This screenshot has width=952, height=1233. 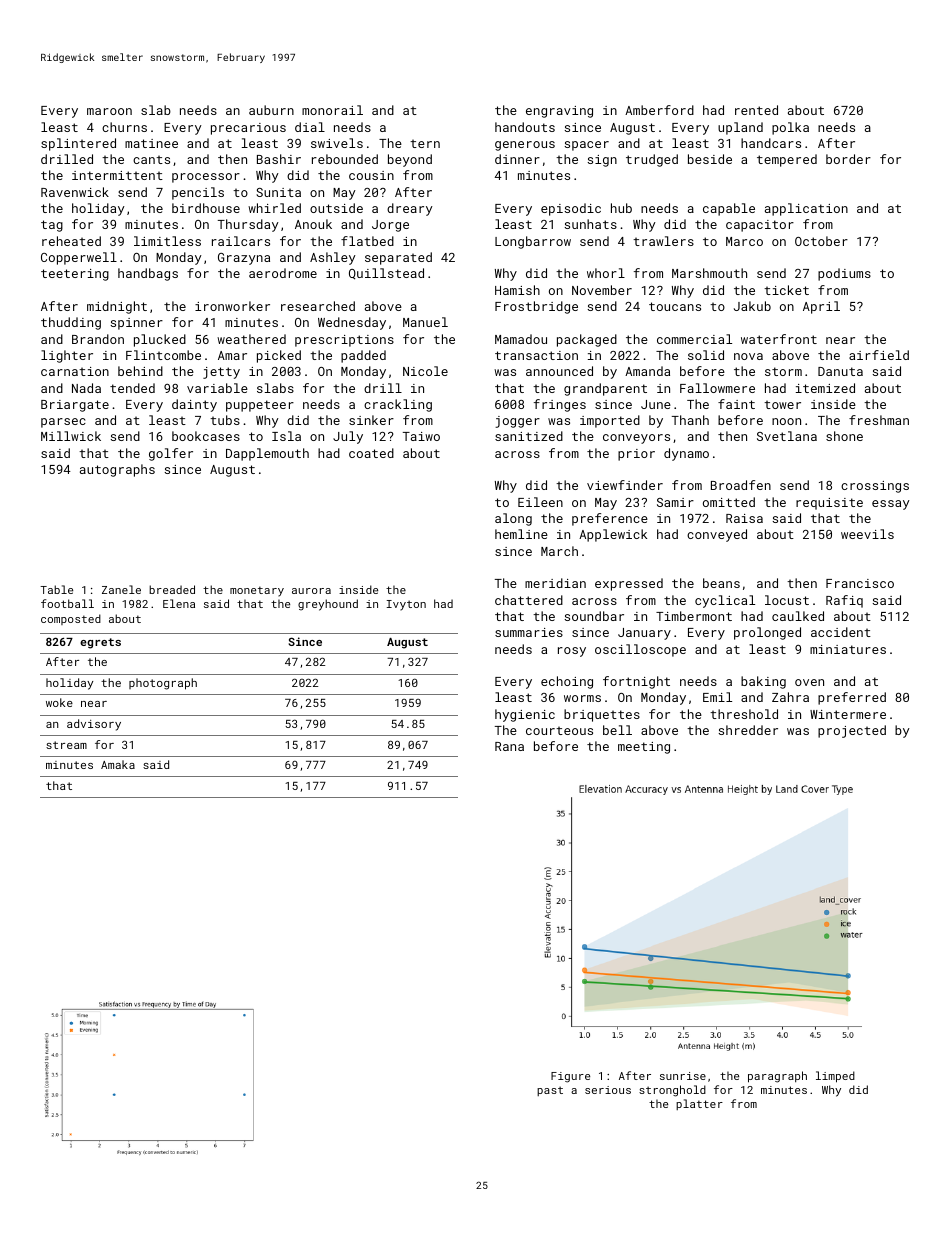 What do you see at coordinates (790, 128) in the screenshot?
I see `polka` at bounding box center [790, 128].
